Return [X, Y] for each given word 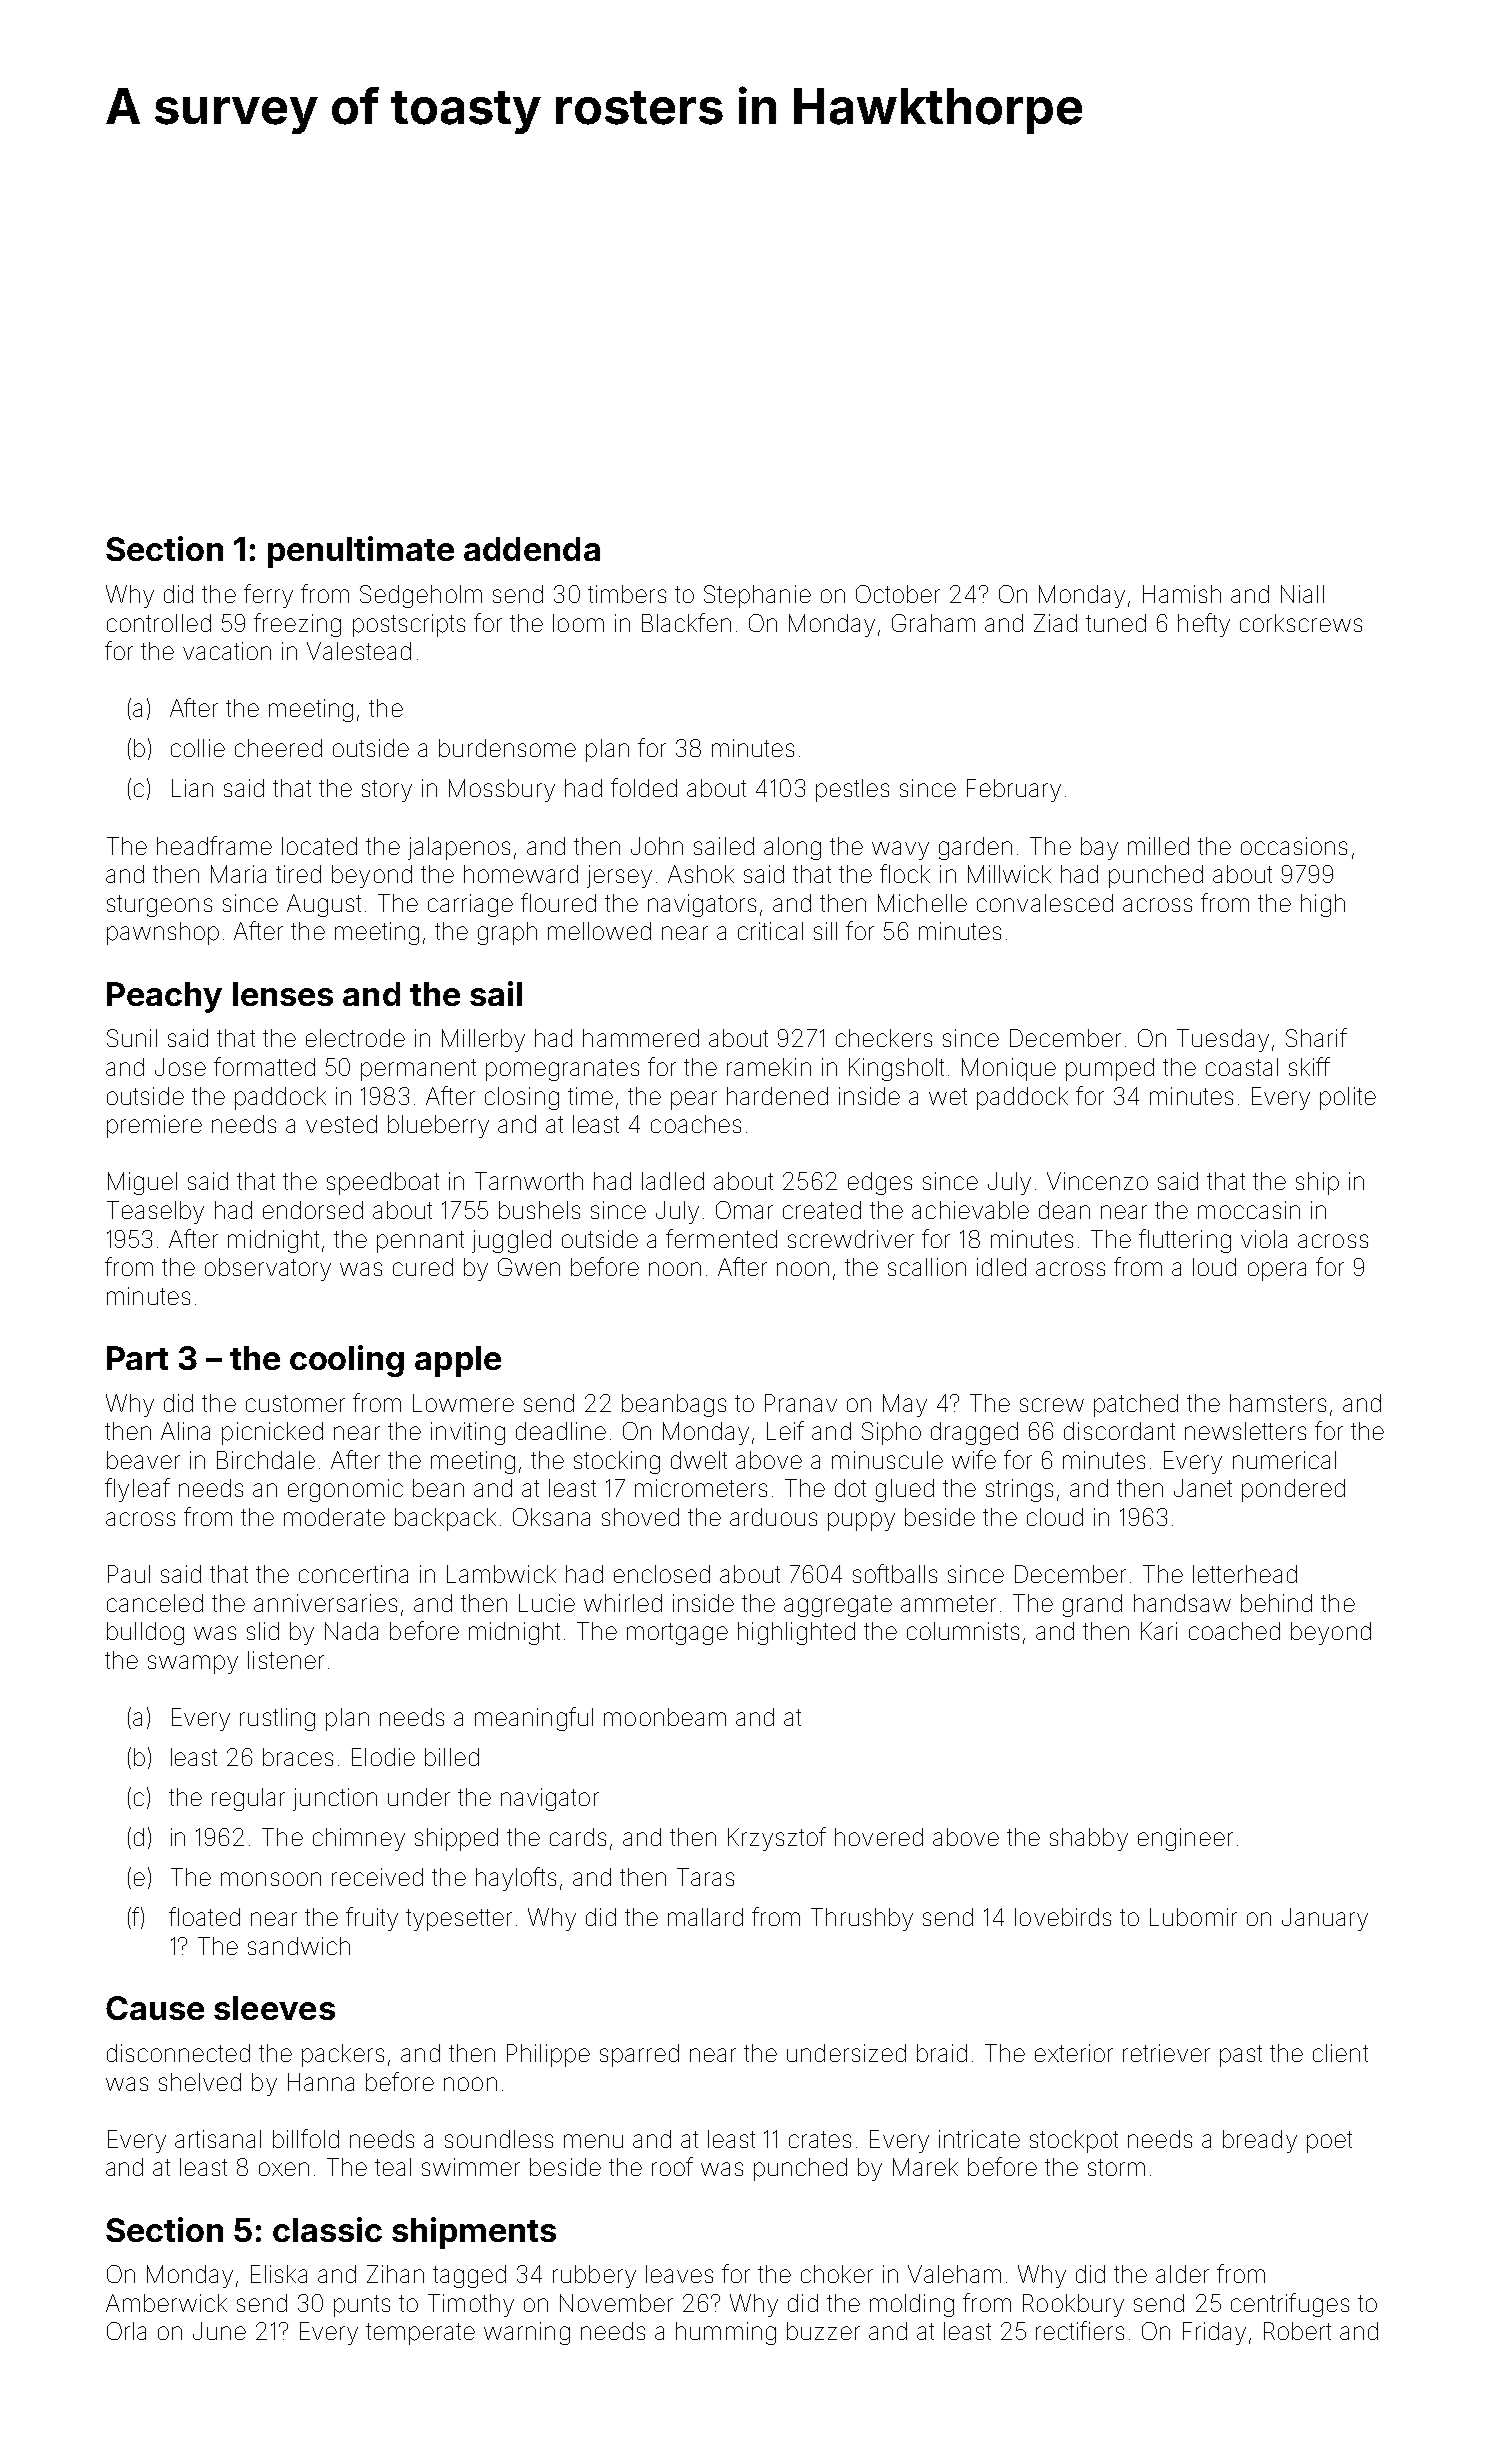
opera [1277, 1271]
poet [1329, 2142]
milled [1158, 846]
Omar [744, 1210]
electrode [355, 1038]
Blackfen [686, 622]
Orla [126, 2331]
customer [295, 1403]
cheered [278, 748]
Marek [925, 2167]
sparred [639, 2055]
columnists [963, 1631]
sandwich [299, 1946]
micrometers [701, 1488]
